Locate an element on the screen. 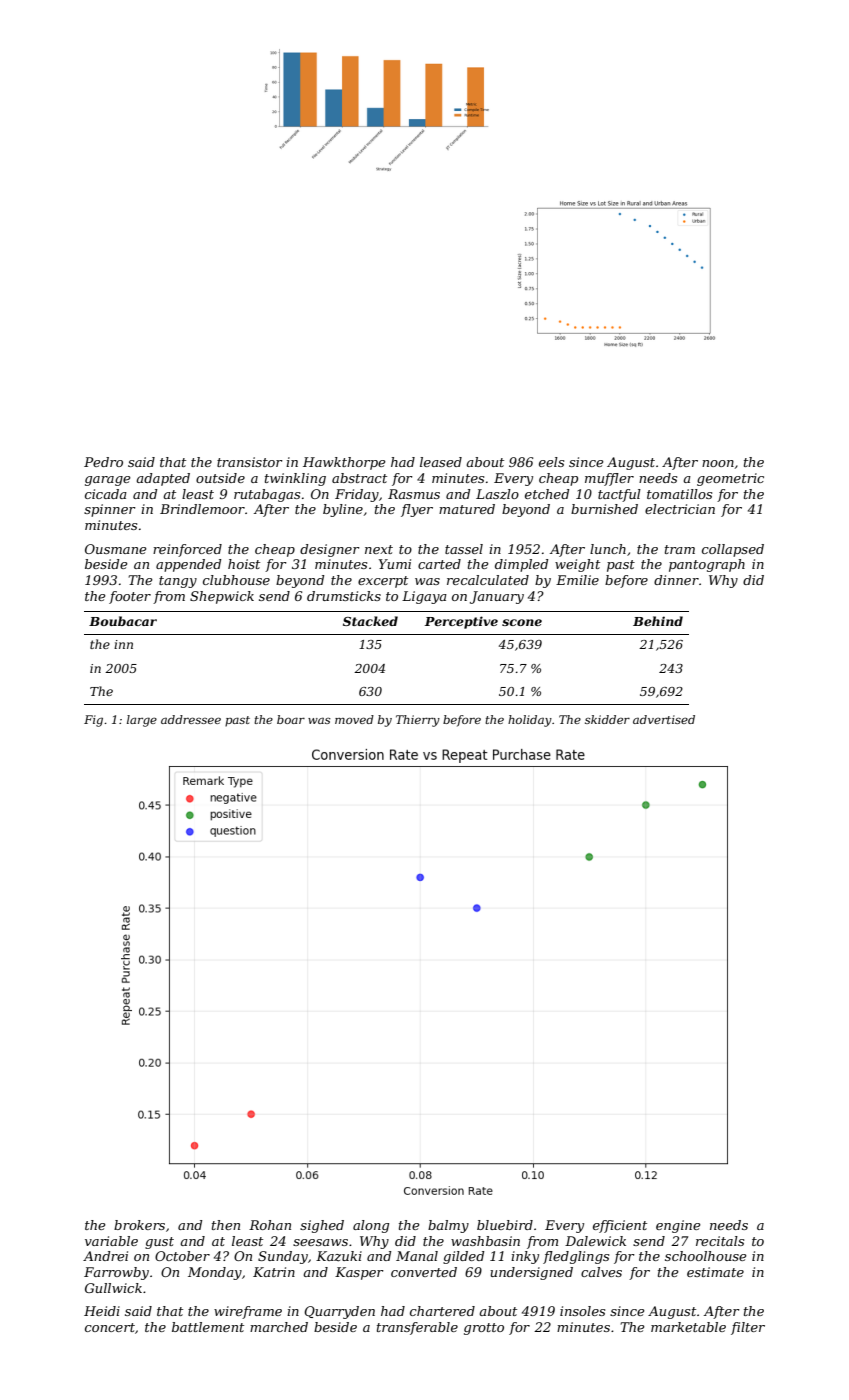 The height and width of the screenshot is (1400, 849). lunch is located at coordinates (608, 549).
